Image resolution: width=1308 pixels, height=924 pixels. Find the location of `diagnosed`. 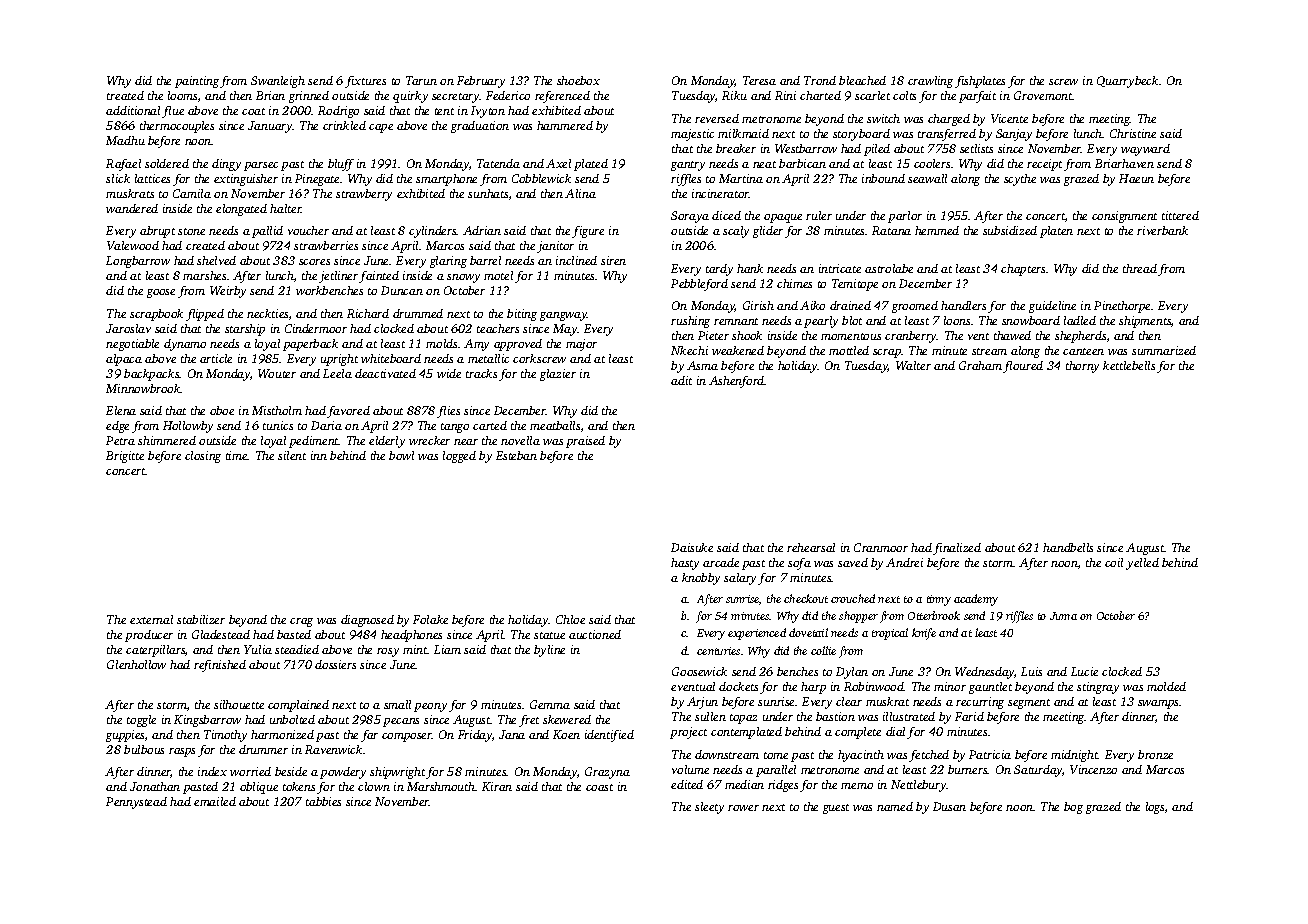

diagnosed is located at coordinates (367, 621).
